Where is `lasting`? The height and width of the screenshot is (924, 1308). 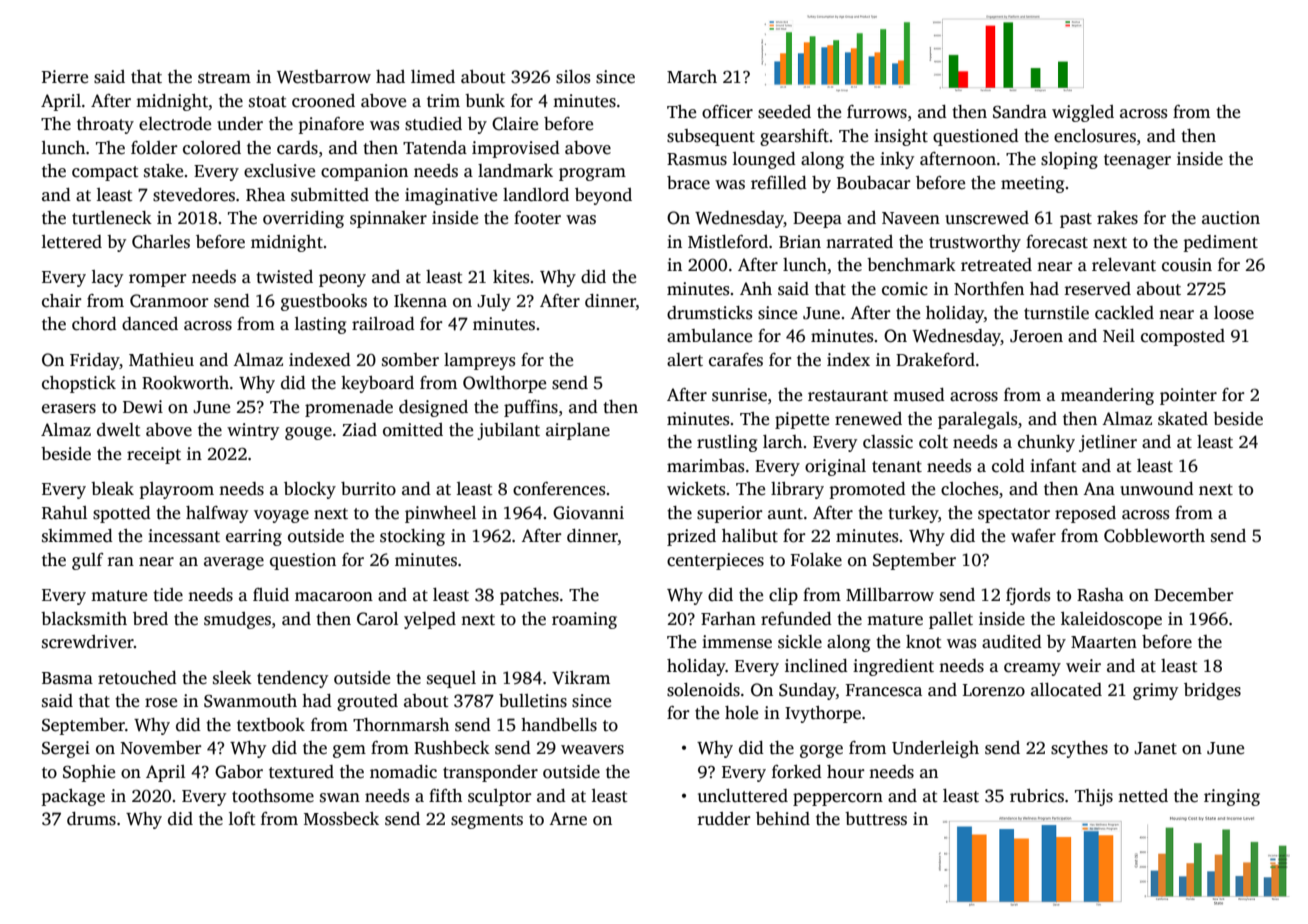 lasting is located at coordinates (320, 325).
